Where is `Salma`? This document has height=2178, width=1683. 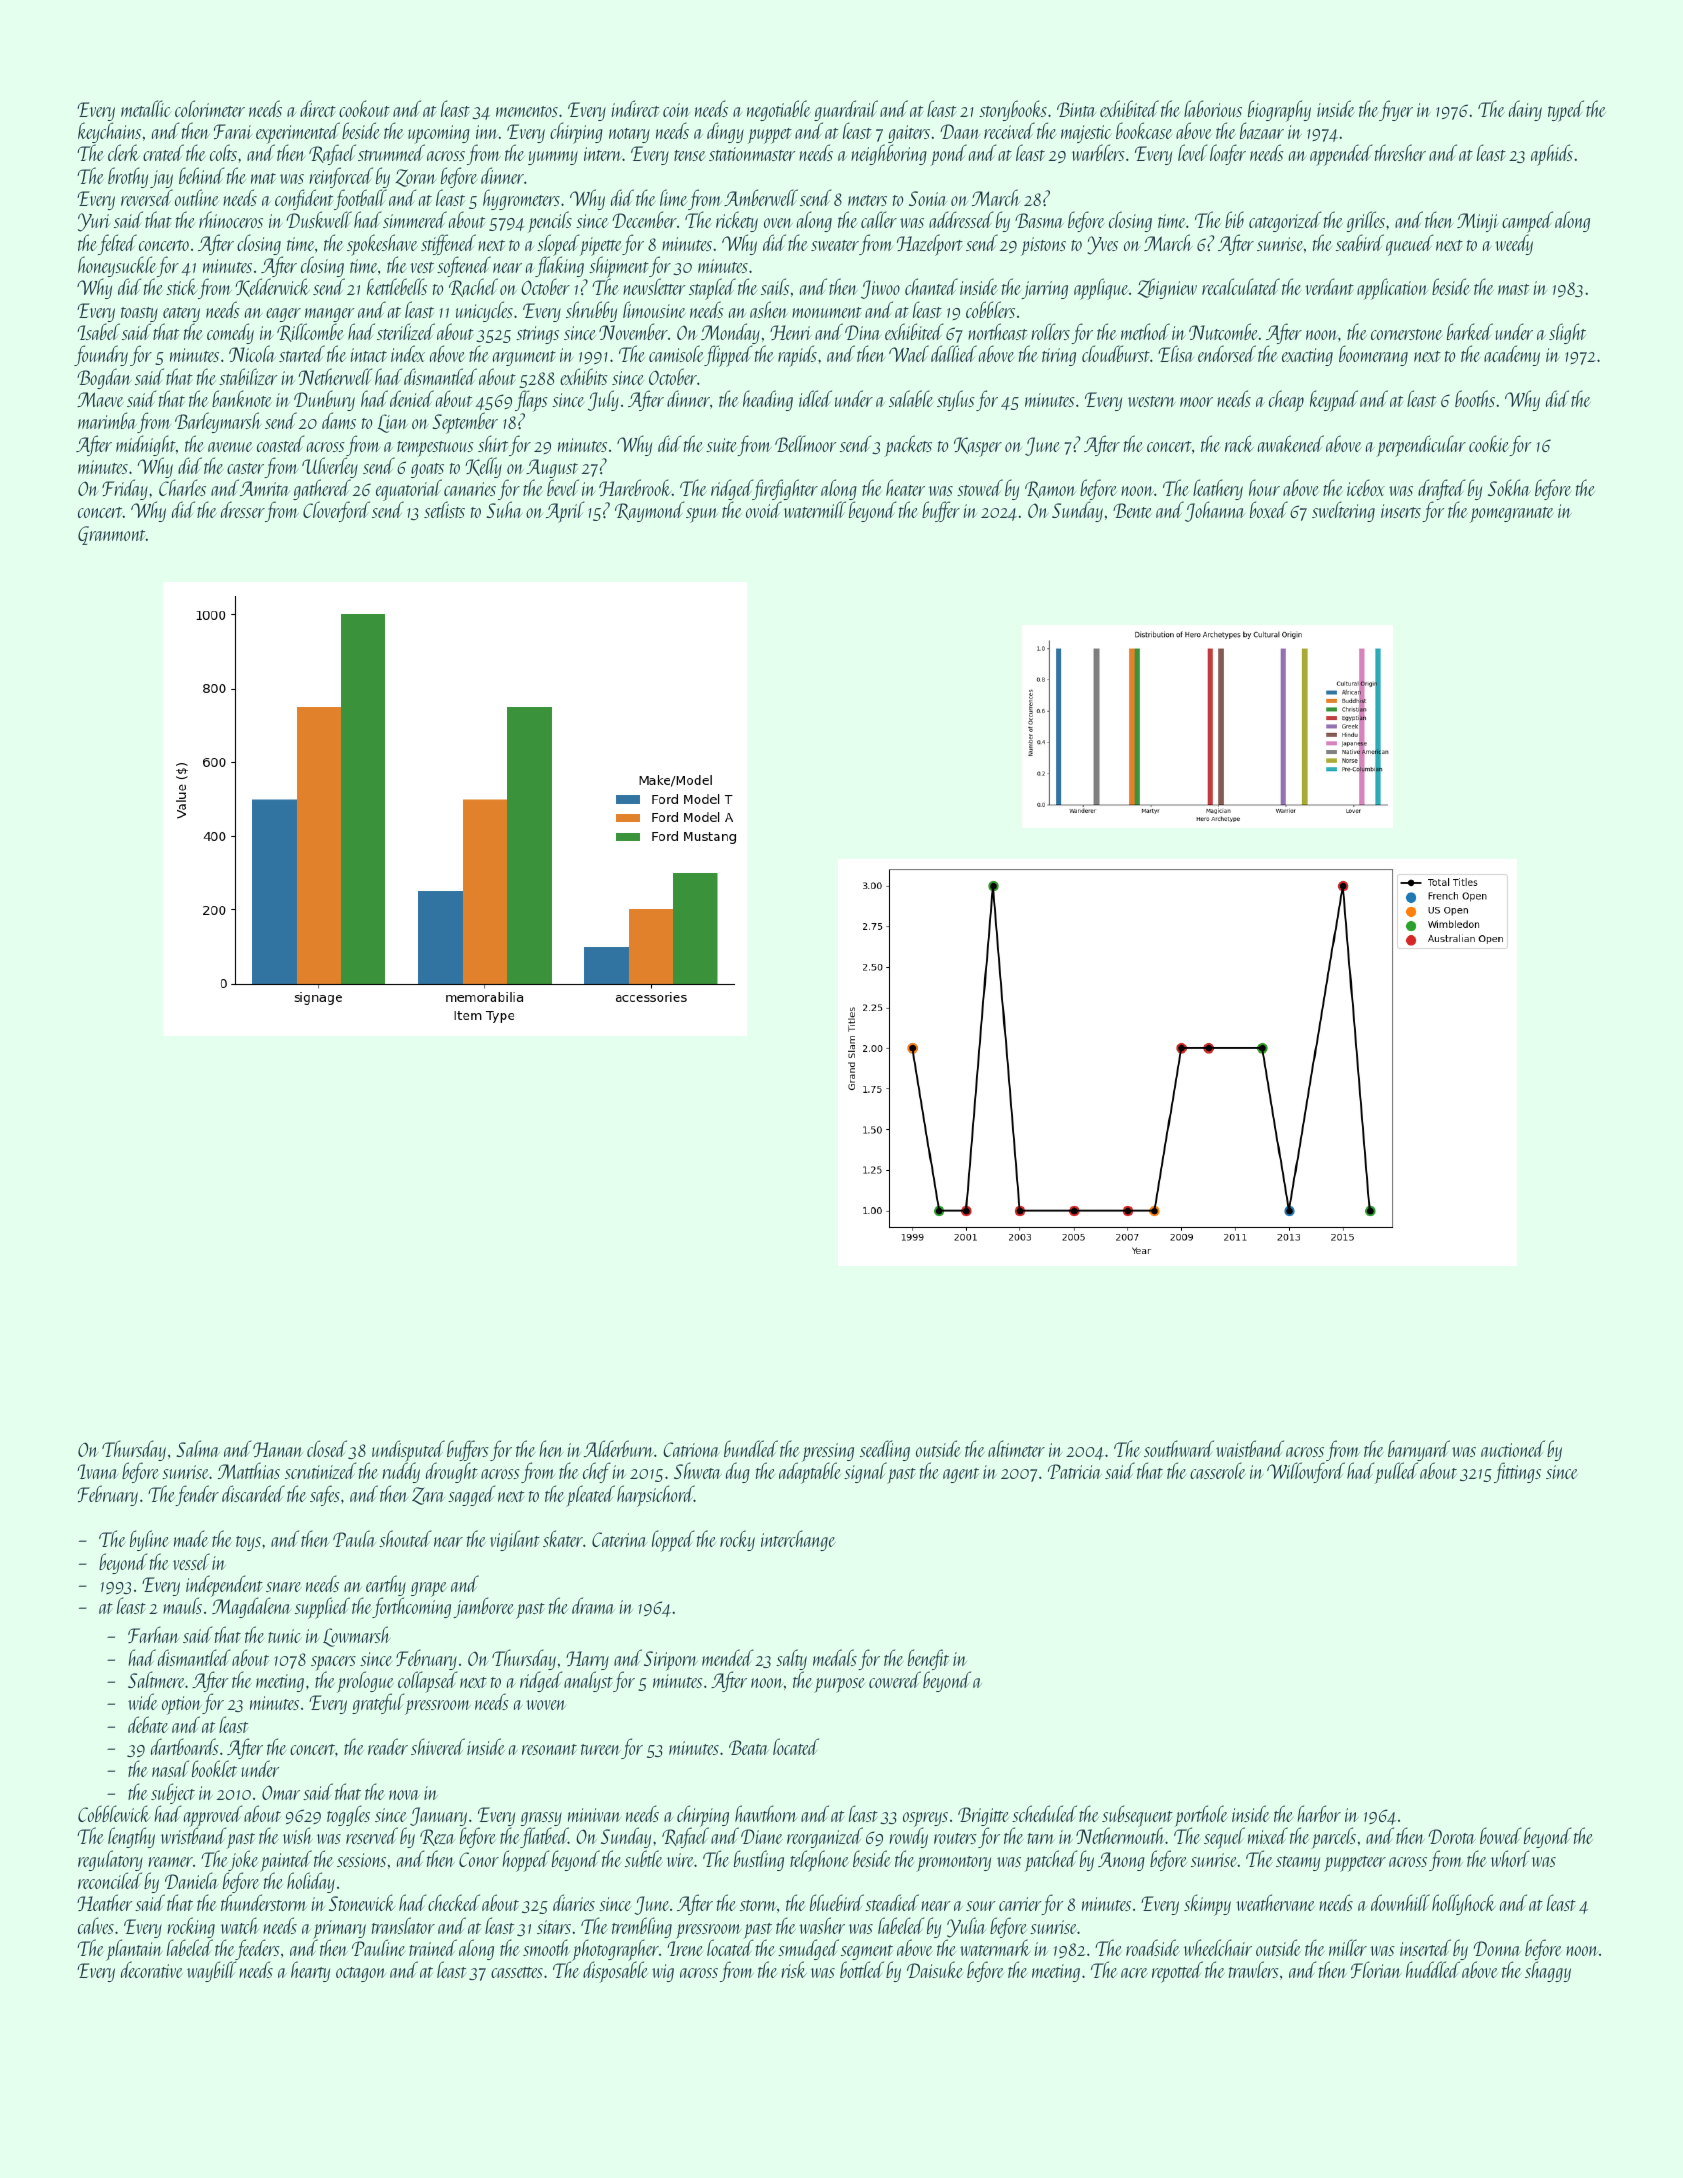
Salma is located at coordinates (198, 1448).
